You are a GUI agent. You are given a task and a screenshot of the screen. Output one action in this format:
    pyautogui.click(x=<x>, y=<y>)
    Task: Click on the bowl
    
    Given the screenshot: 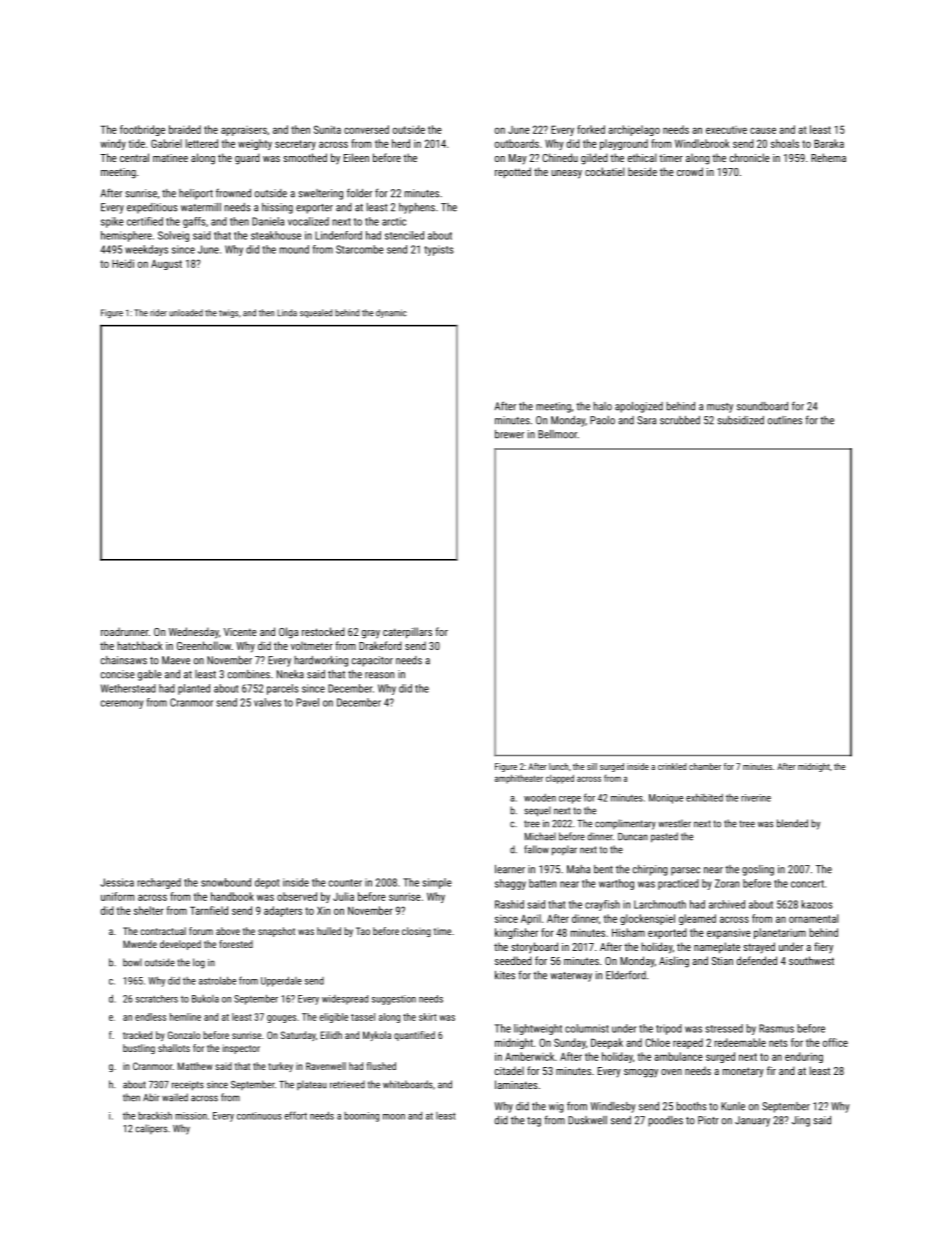 What is the action you would take?
    pyautogui.click(x=132, y=962)
